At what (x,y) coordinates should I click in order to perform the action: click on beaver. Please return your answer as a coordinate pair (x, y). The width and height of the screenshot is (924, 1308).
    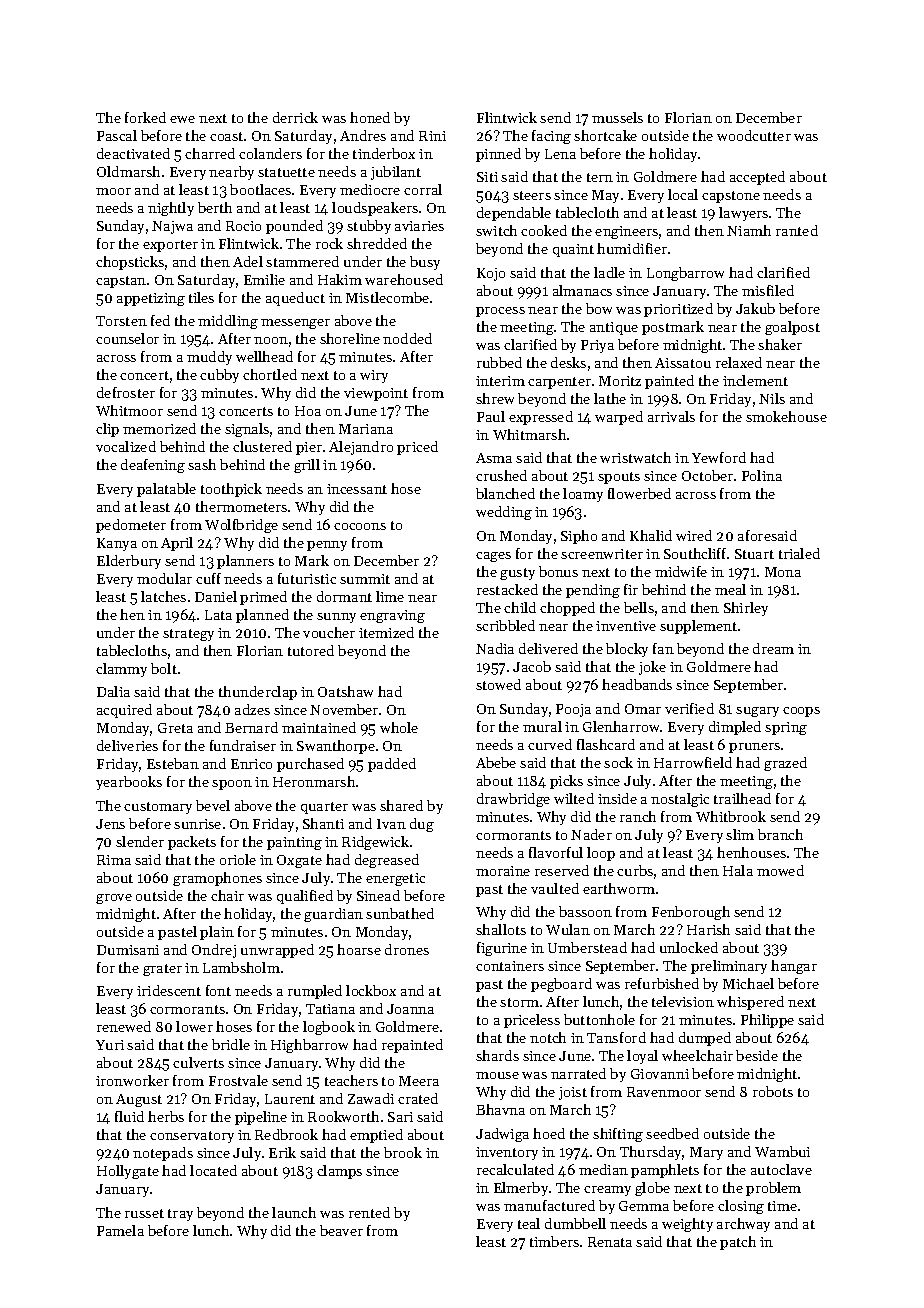
    Looking at the image, I should click on (341, 1230).
